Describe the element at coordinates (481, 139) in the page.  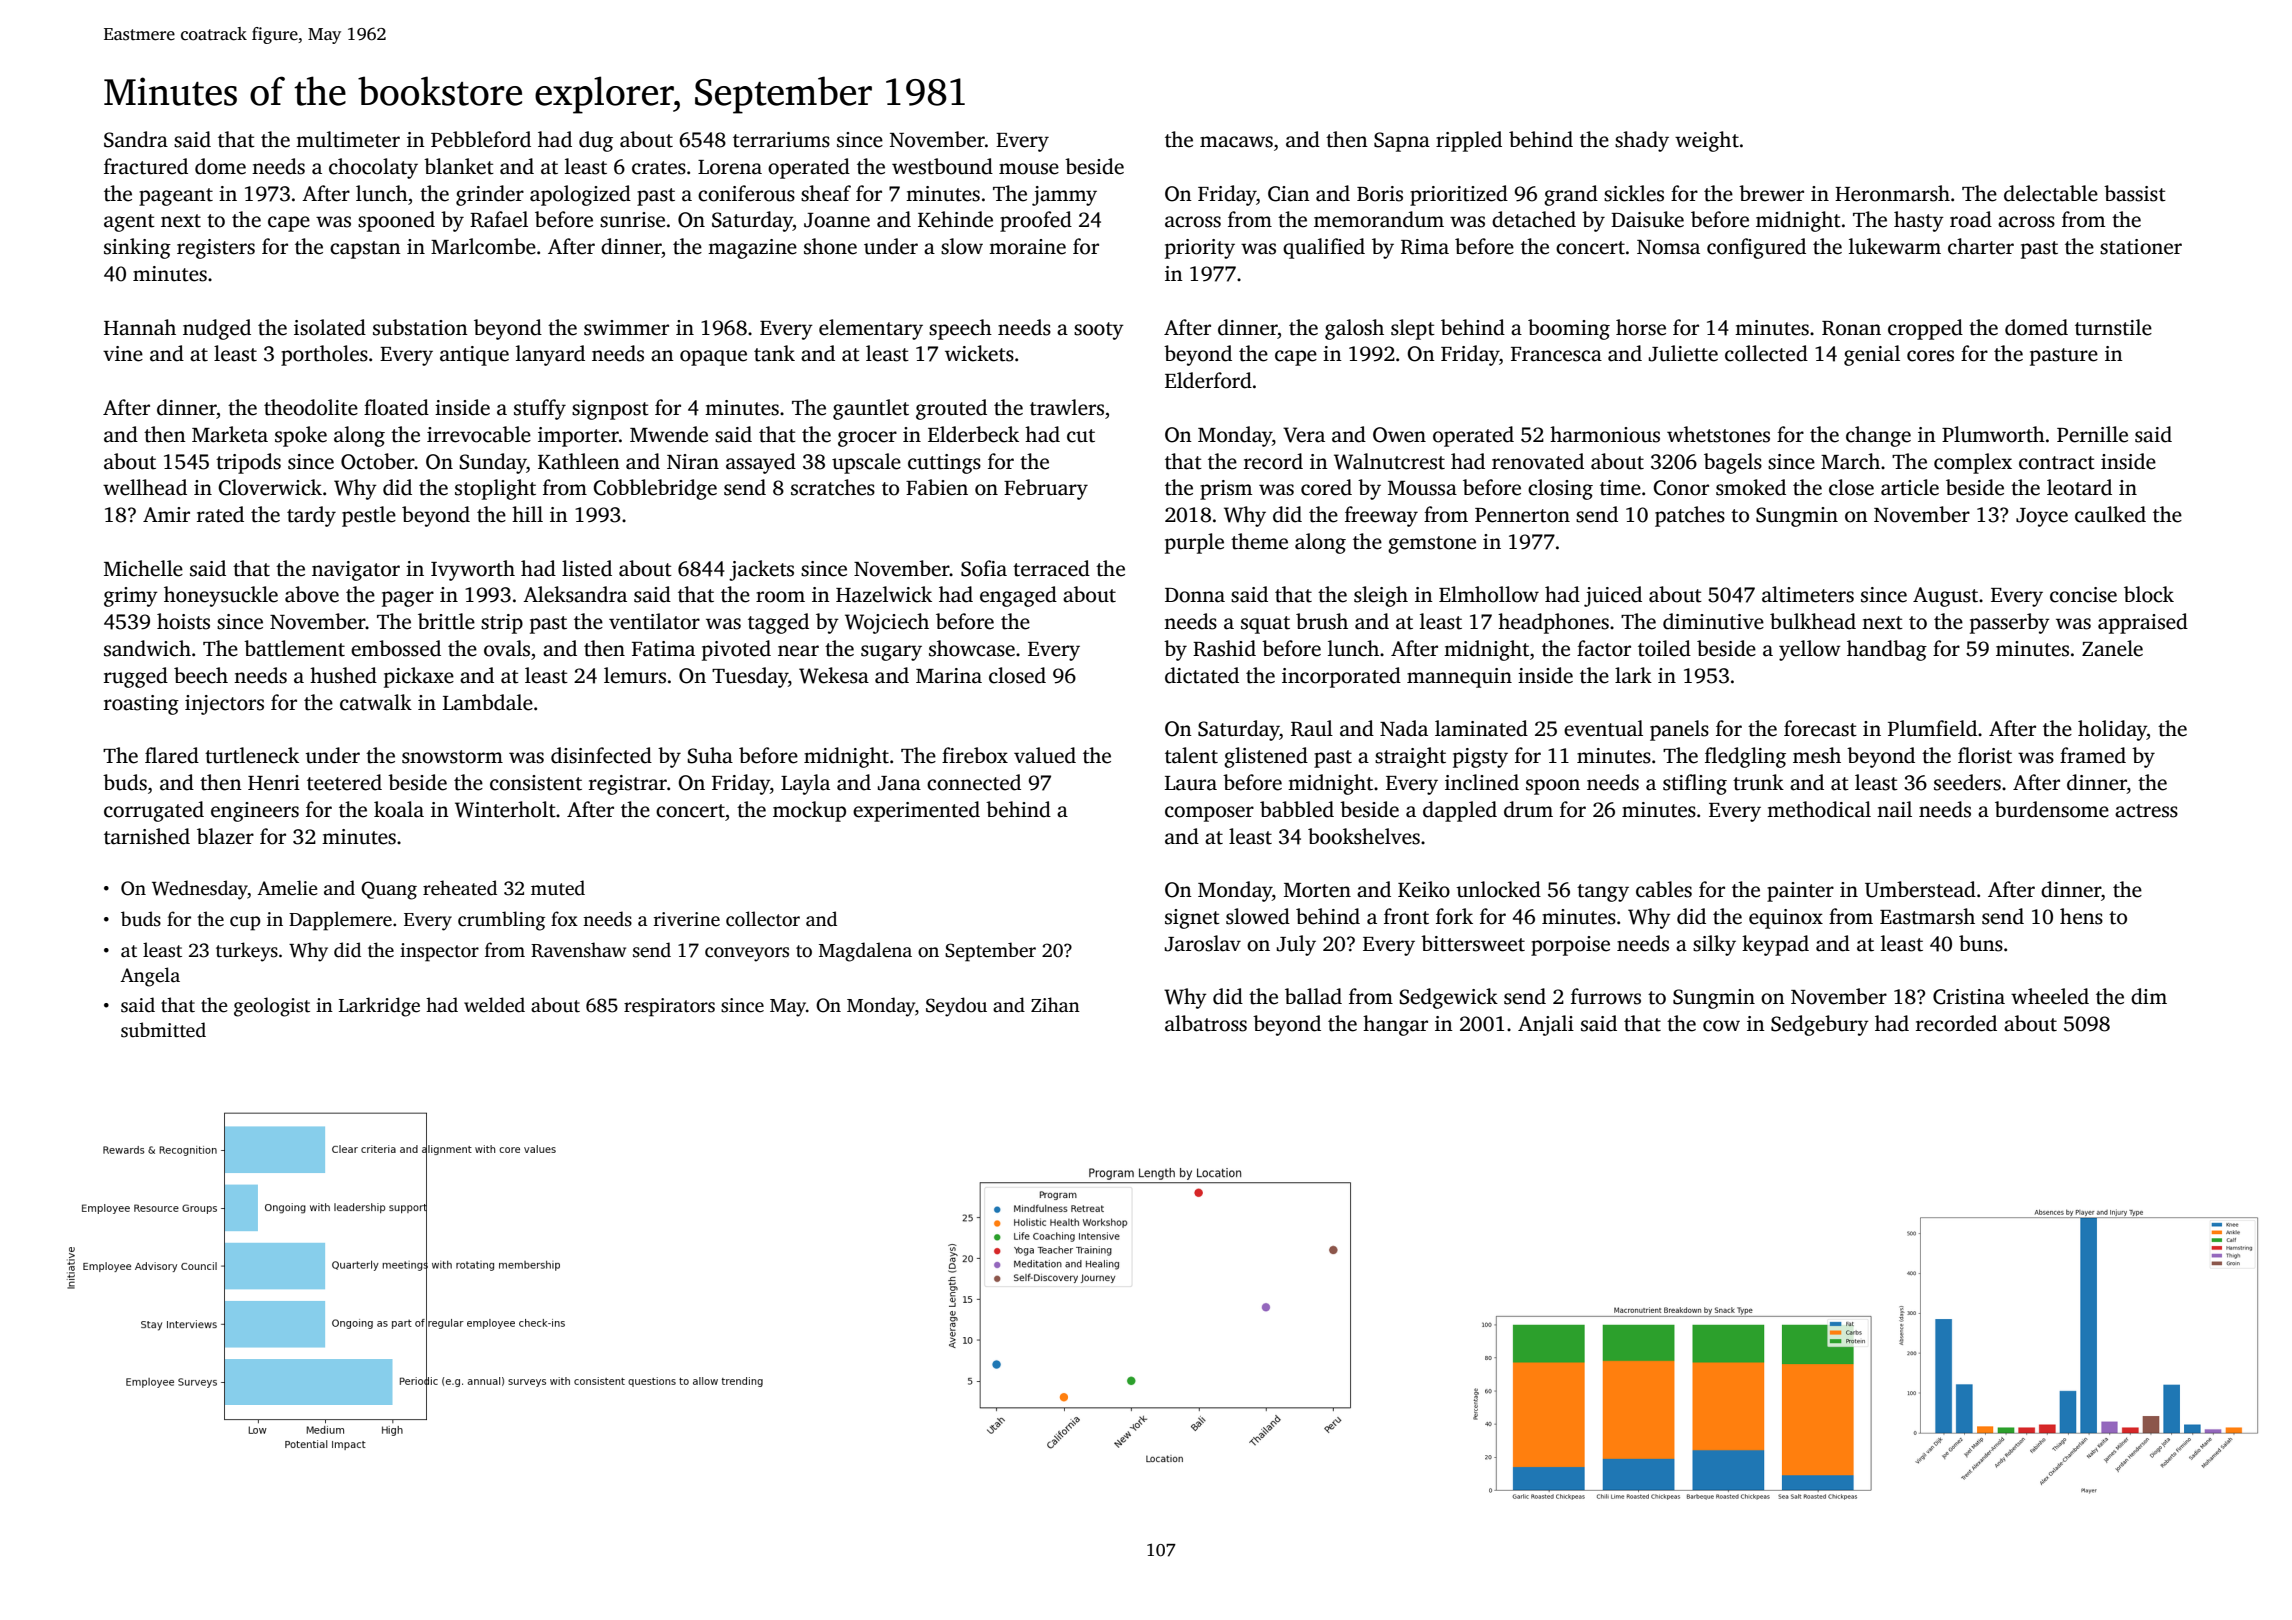
I see `Pebbleford` at that location.
